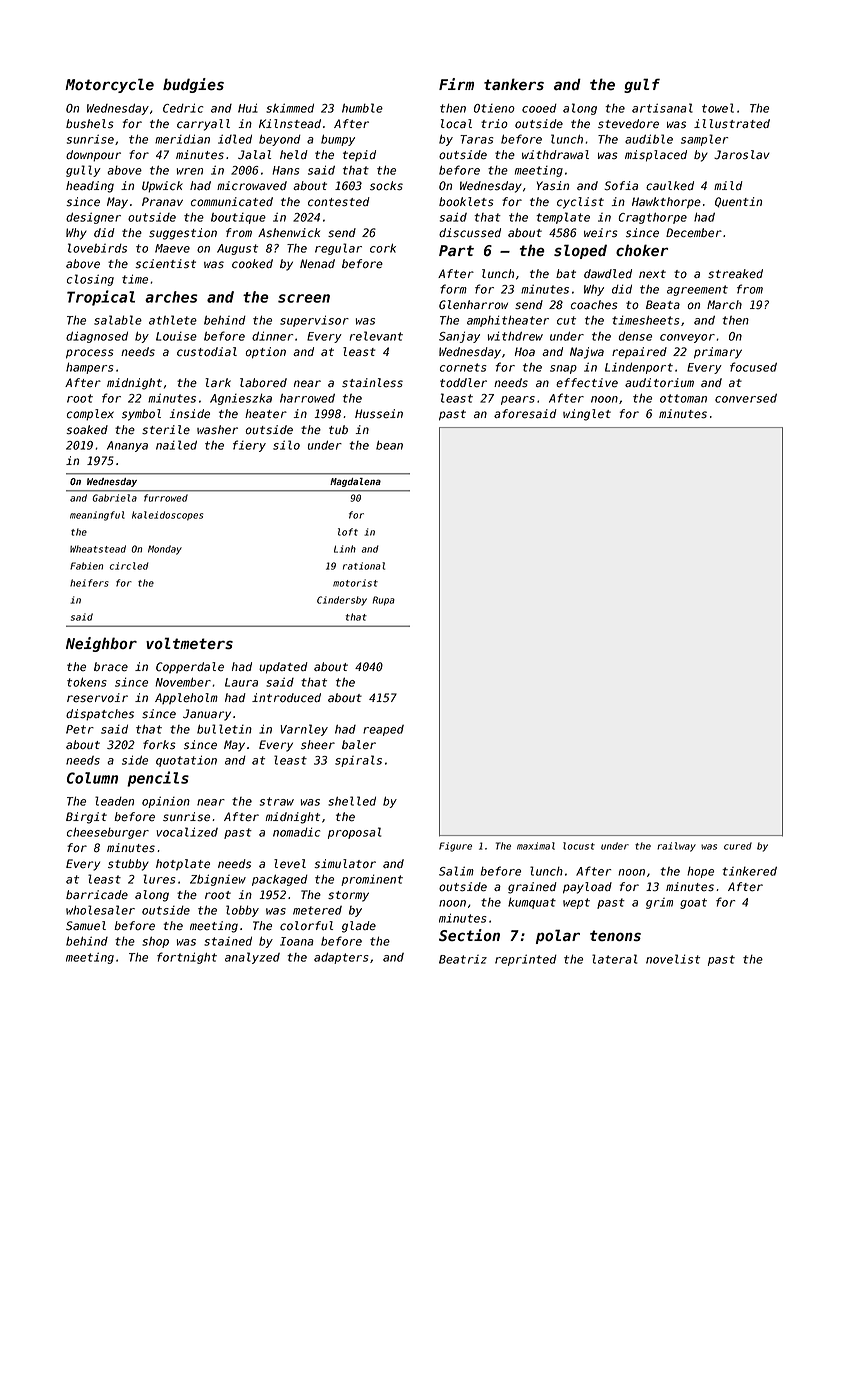  I want to click on reaped, so click(383, 730).
